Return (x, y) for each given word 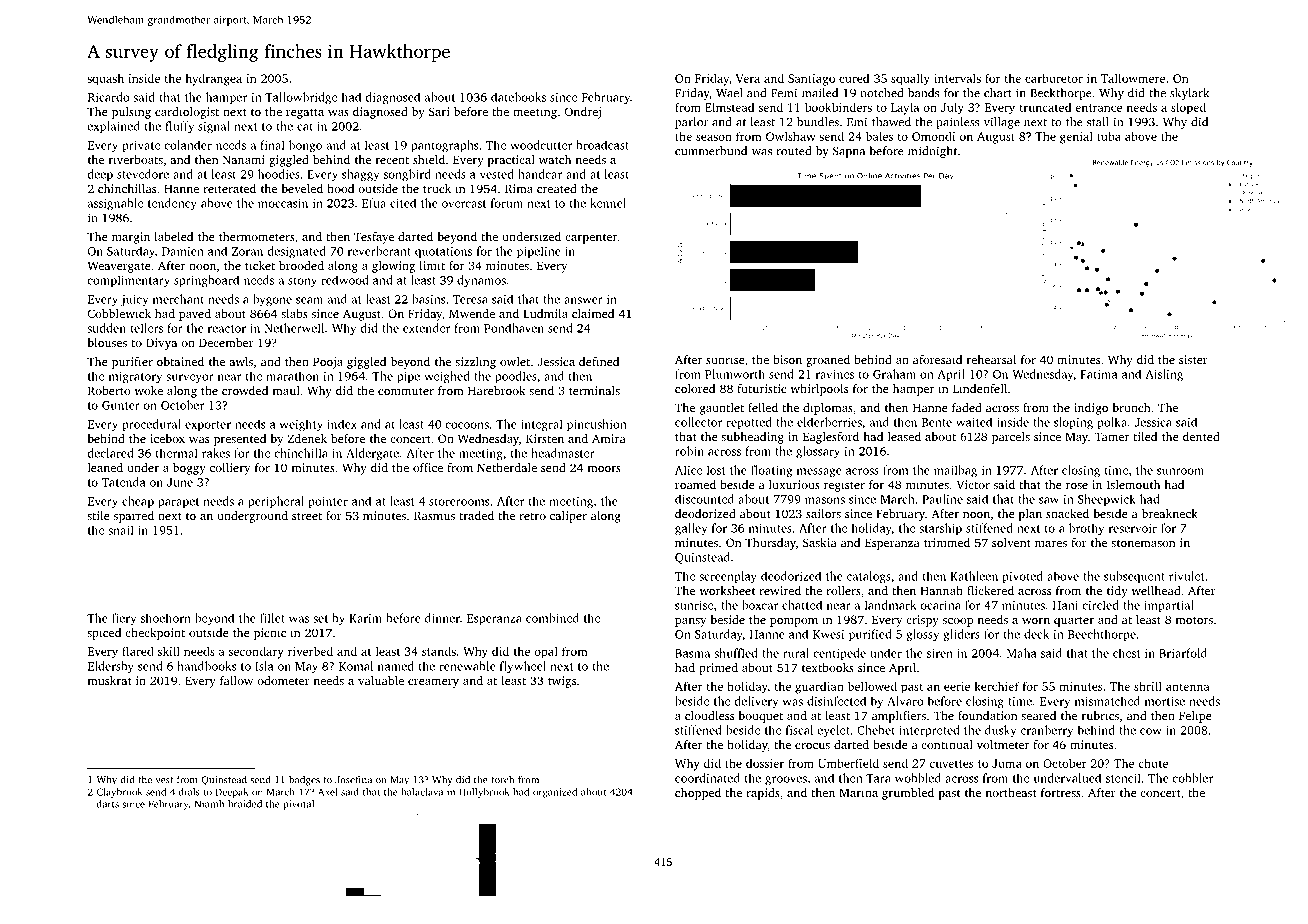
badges (304, 781)
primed (718, 669)
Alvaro (905, 701)
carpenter (591, 238)
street (307, 516)
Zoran (247, 251)
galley (691, 529)
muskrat (110, 680)
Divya (161, 344)
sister (1193, 359)
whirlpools (819, 390)
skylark (1189, 94)
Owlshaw (790, 136)
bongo (305, 146)
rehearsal (991, 359)
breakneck (1170, 513)
